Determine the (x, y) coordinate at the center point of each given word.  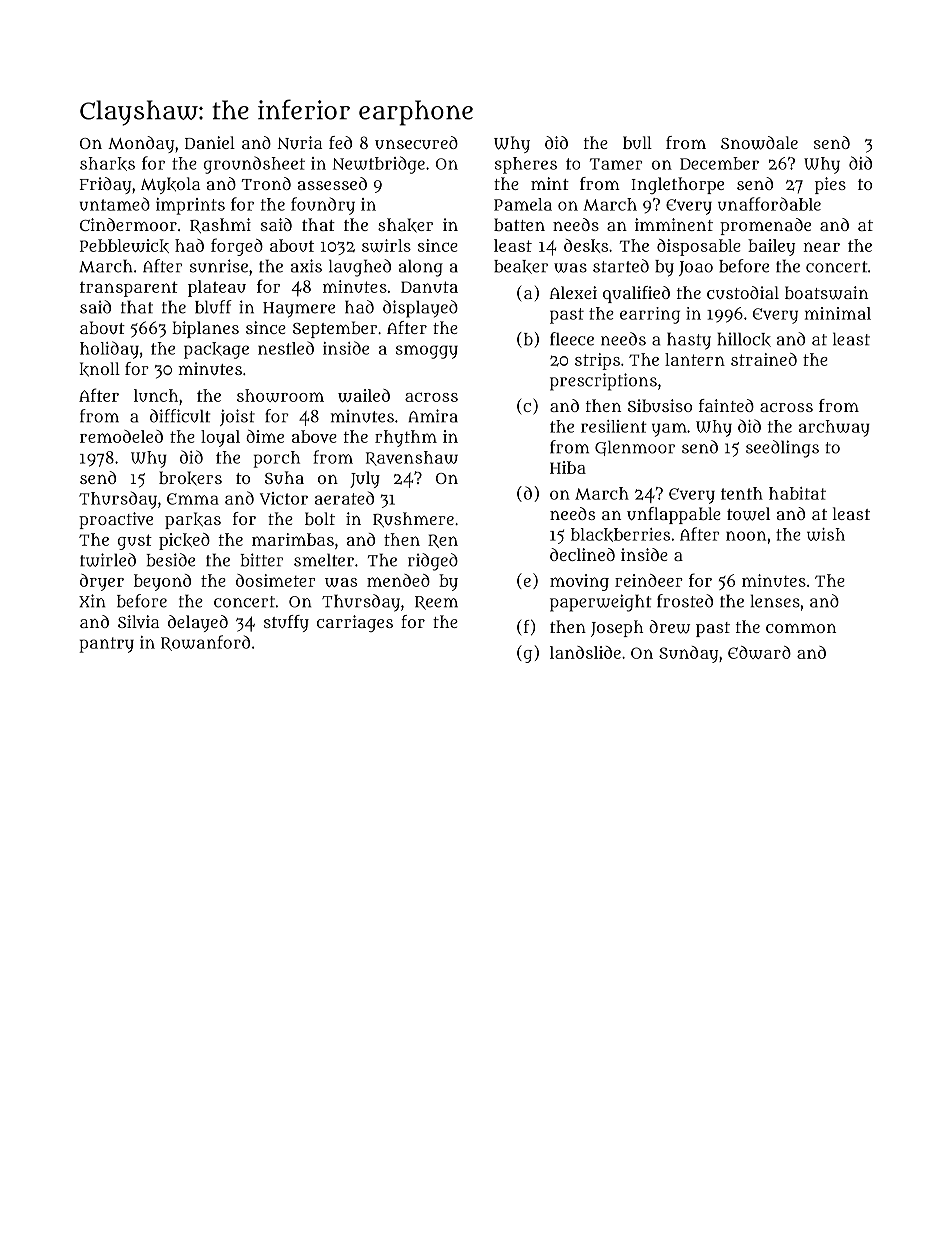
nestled (286, 348)
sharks (107, 164)
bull (637, 142)
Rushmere (413, 519)
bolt (320, 518)
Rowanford (205, 643)
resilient (614, 426)
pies (830, 185)
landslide (585, 652)
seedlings (782, 449)
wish (826, 534)
